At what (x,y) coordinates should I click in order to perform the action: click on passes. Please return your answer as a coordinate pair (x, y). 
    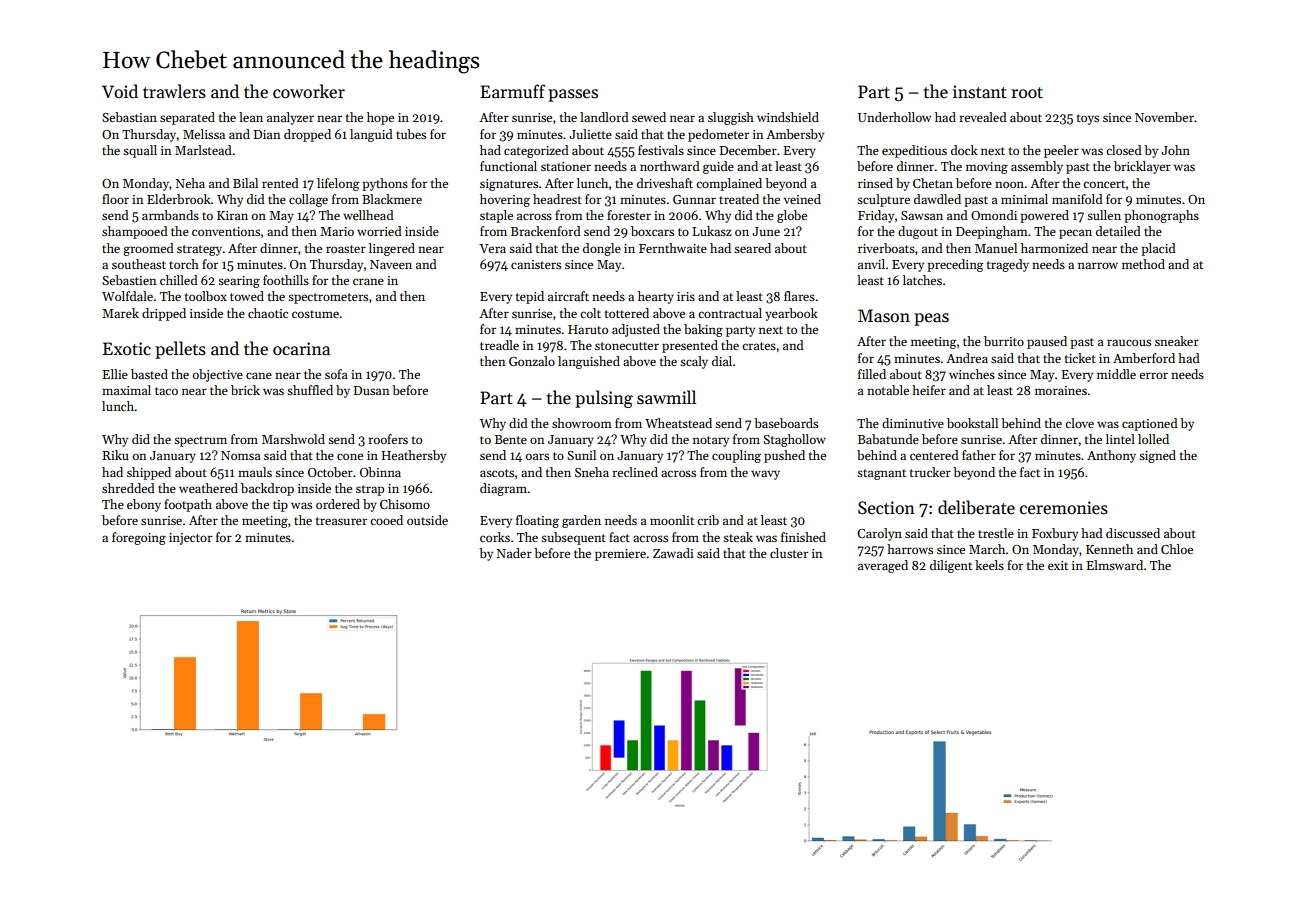
    Looking at the image, I should click on (573, 95).
